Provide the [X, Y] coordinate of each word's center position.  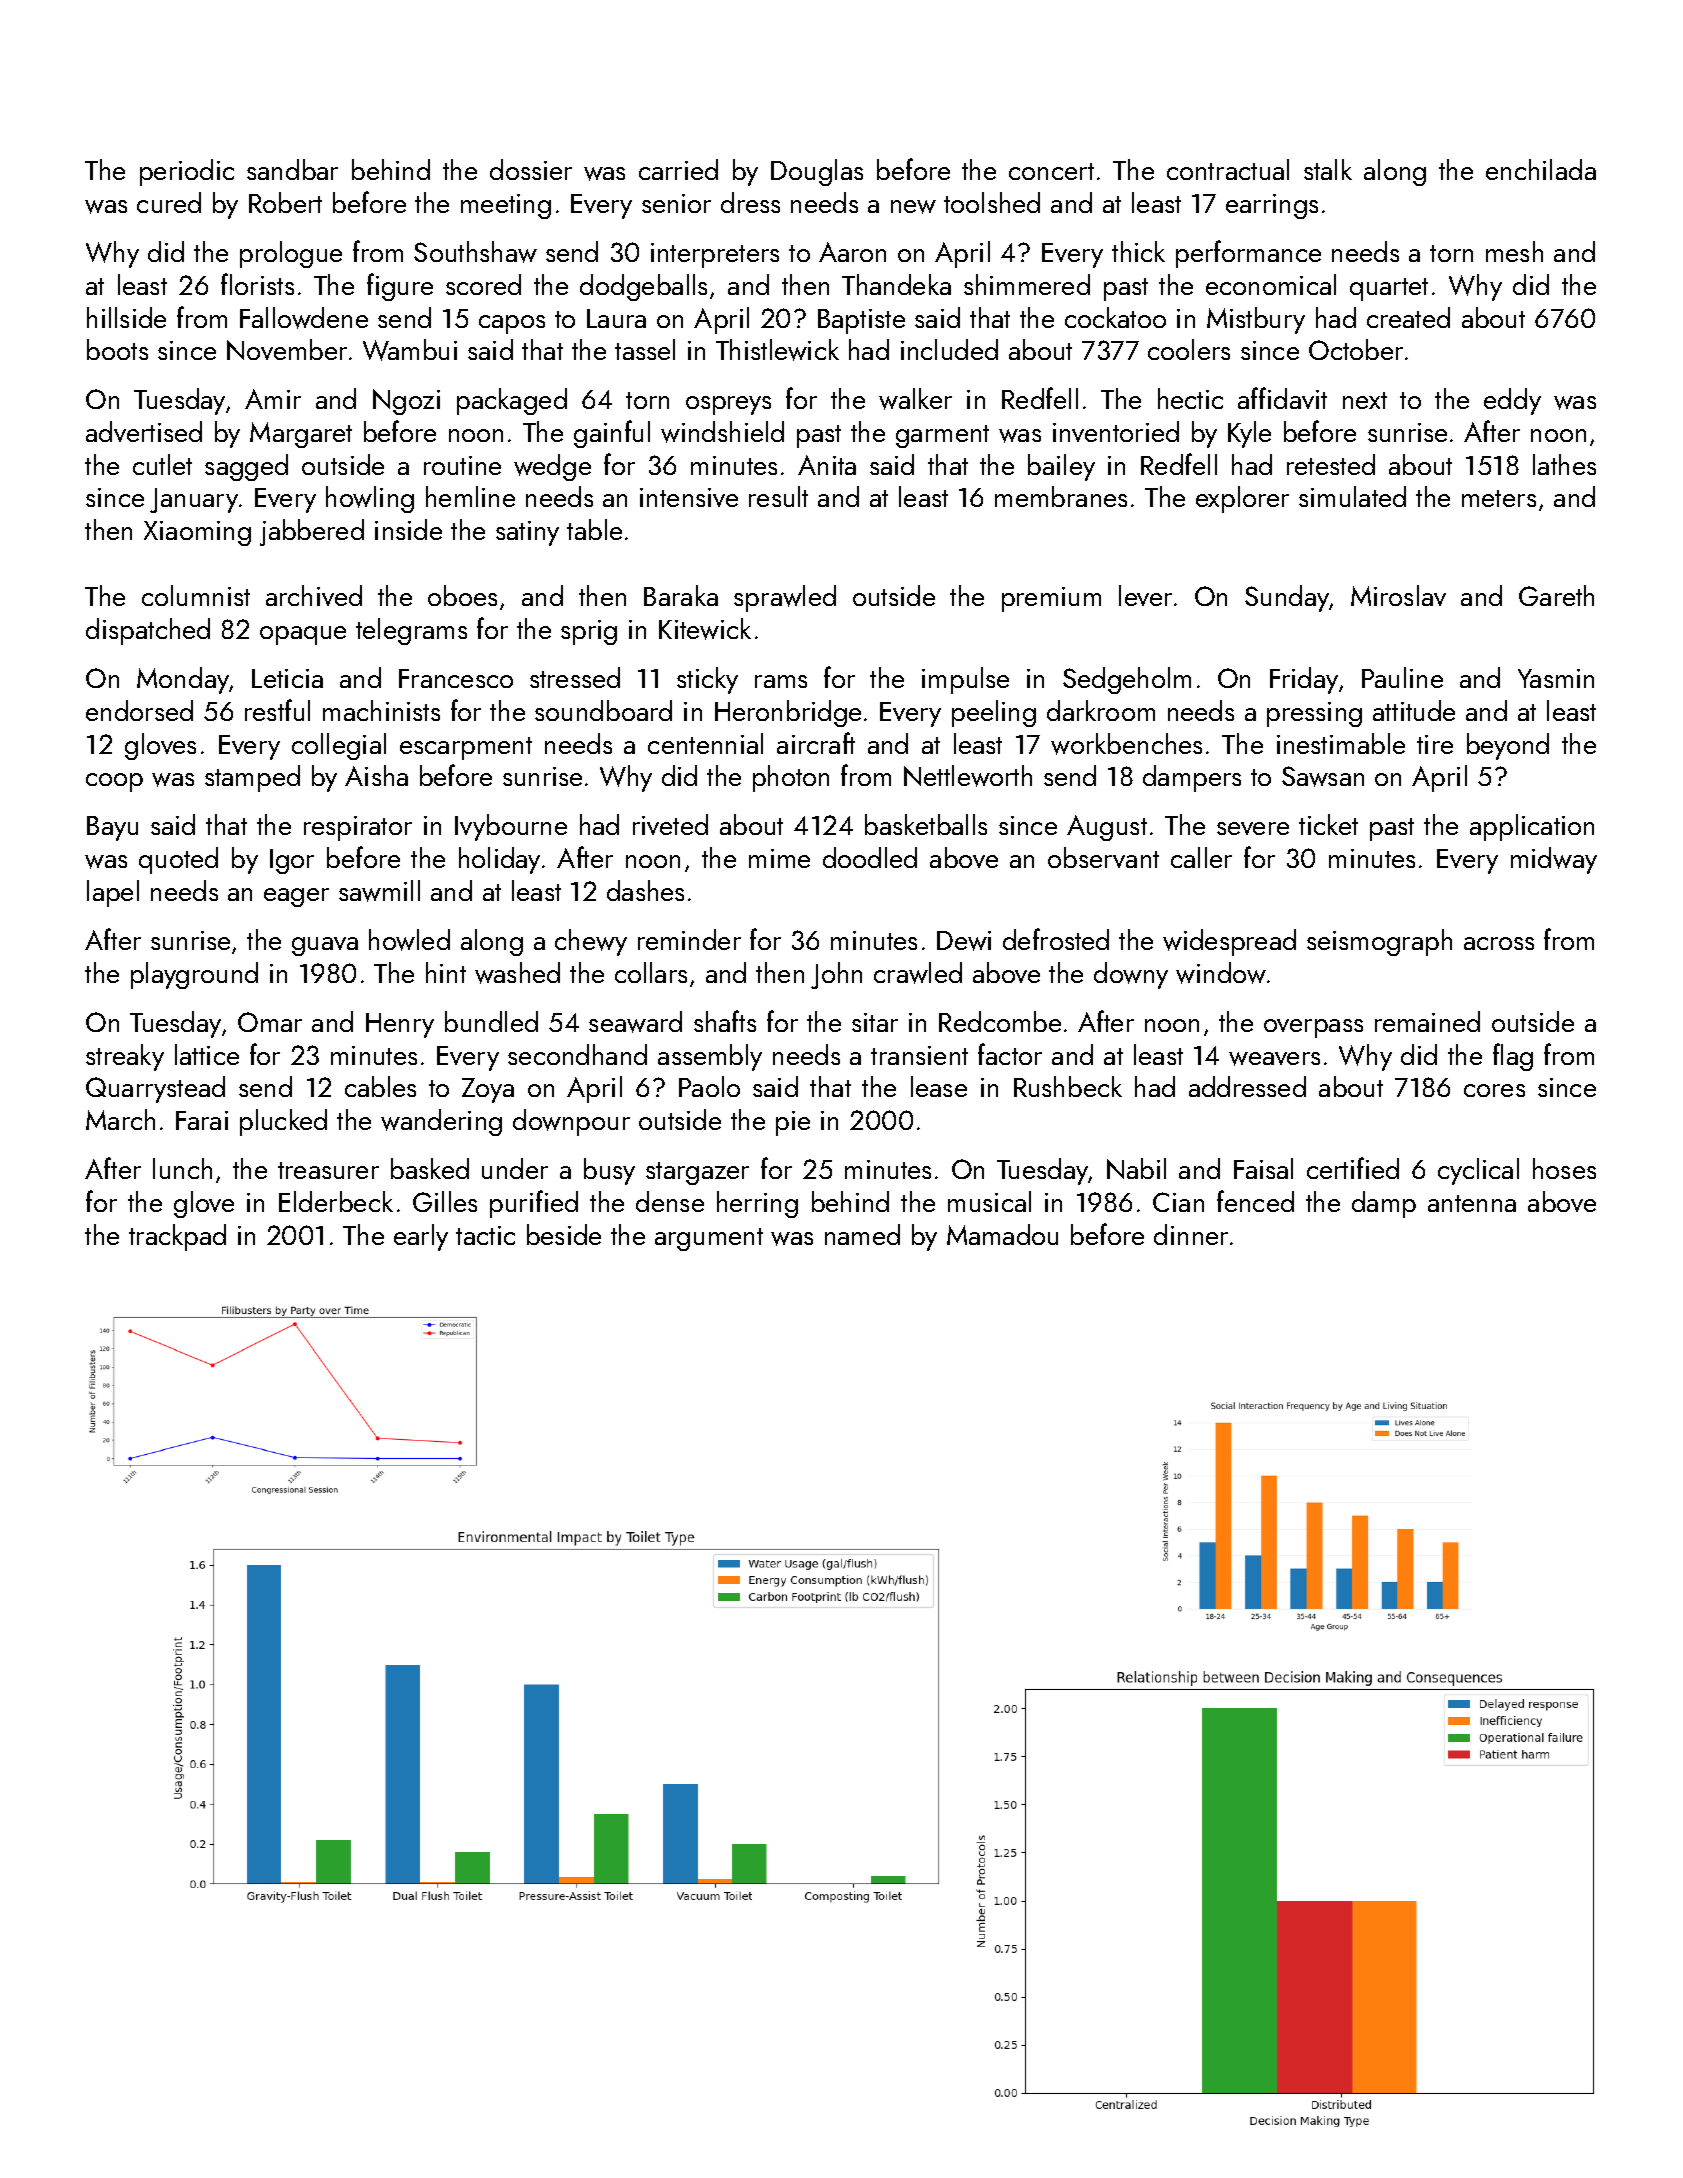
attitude [1414, 710]
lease [939, 1086]
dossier [531, 169]
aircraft [816, 743]
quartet [1389, 289]
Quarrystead [155, 1089]
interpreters [715, 255]
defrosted [1056, 939]
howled [409, 940]
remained [1427, 1021]
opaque [303, 635]
